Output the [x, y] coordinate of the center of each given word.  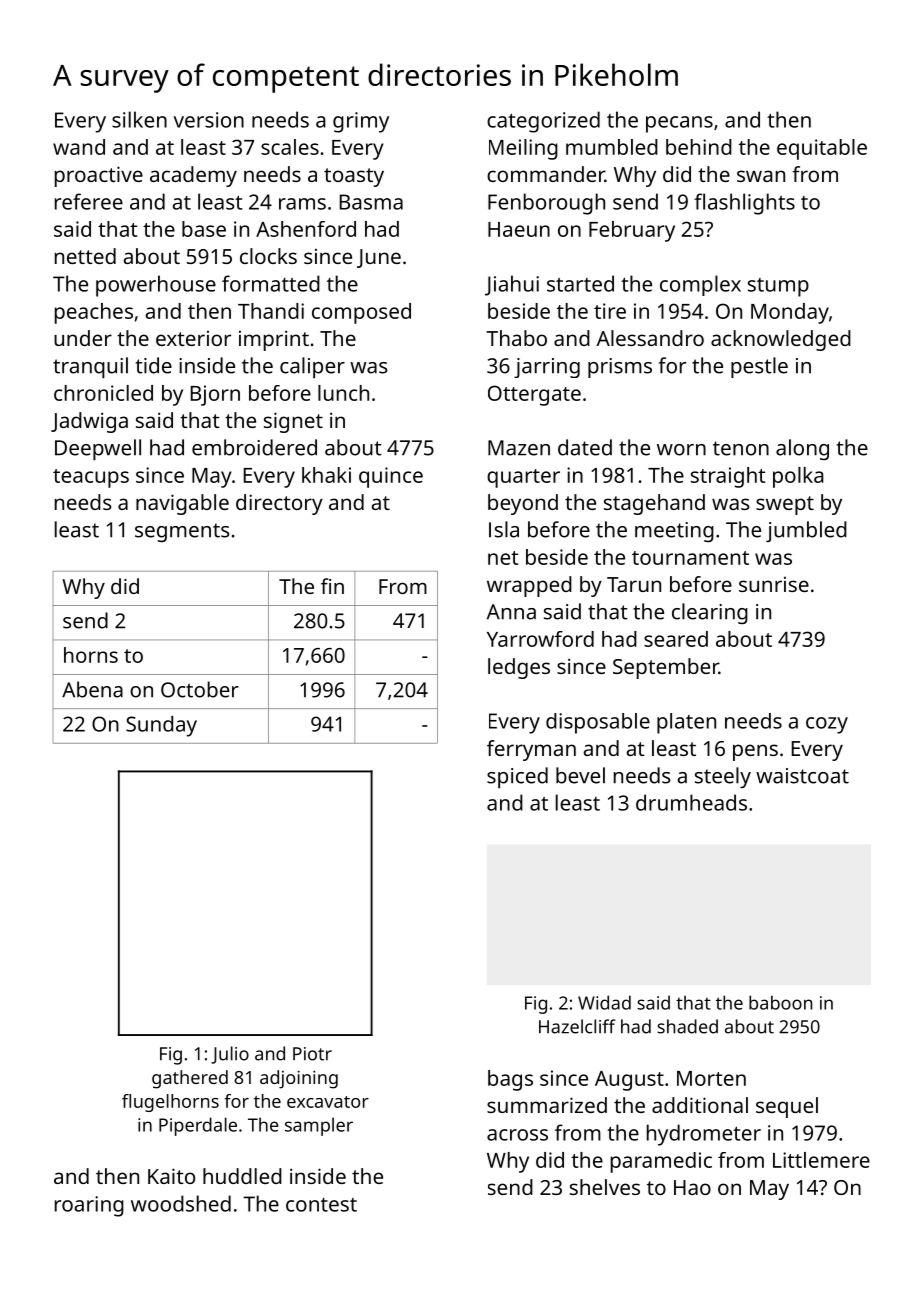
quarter [523, 478]
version [208, 120]
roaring [89, 1206]
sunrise [774, 584]
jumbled [806, 531]
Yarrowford [540, 639]
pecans [679, 124]
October [200, 689]
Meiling [523, 149]
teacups [91, 478]
